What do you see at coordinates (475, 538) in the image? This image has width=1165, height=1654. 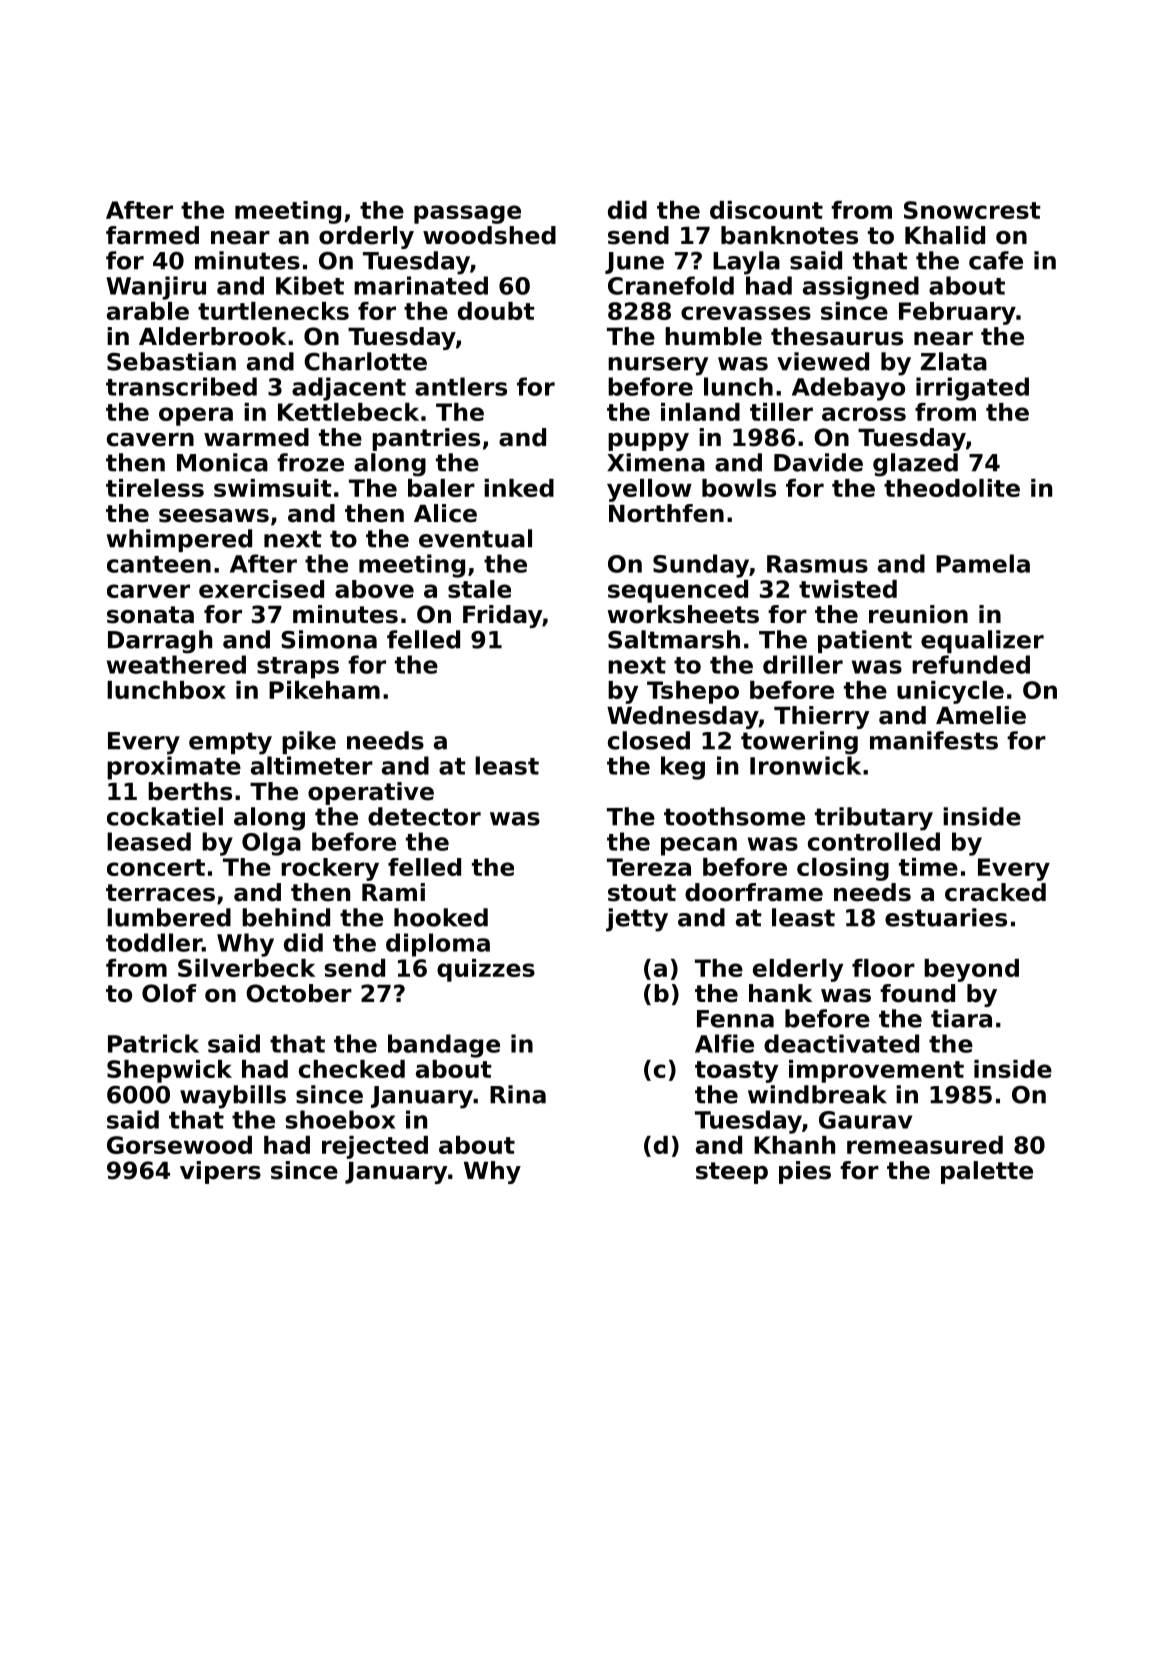 I see `eventual` at bounding box center [475, 538].
